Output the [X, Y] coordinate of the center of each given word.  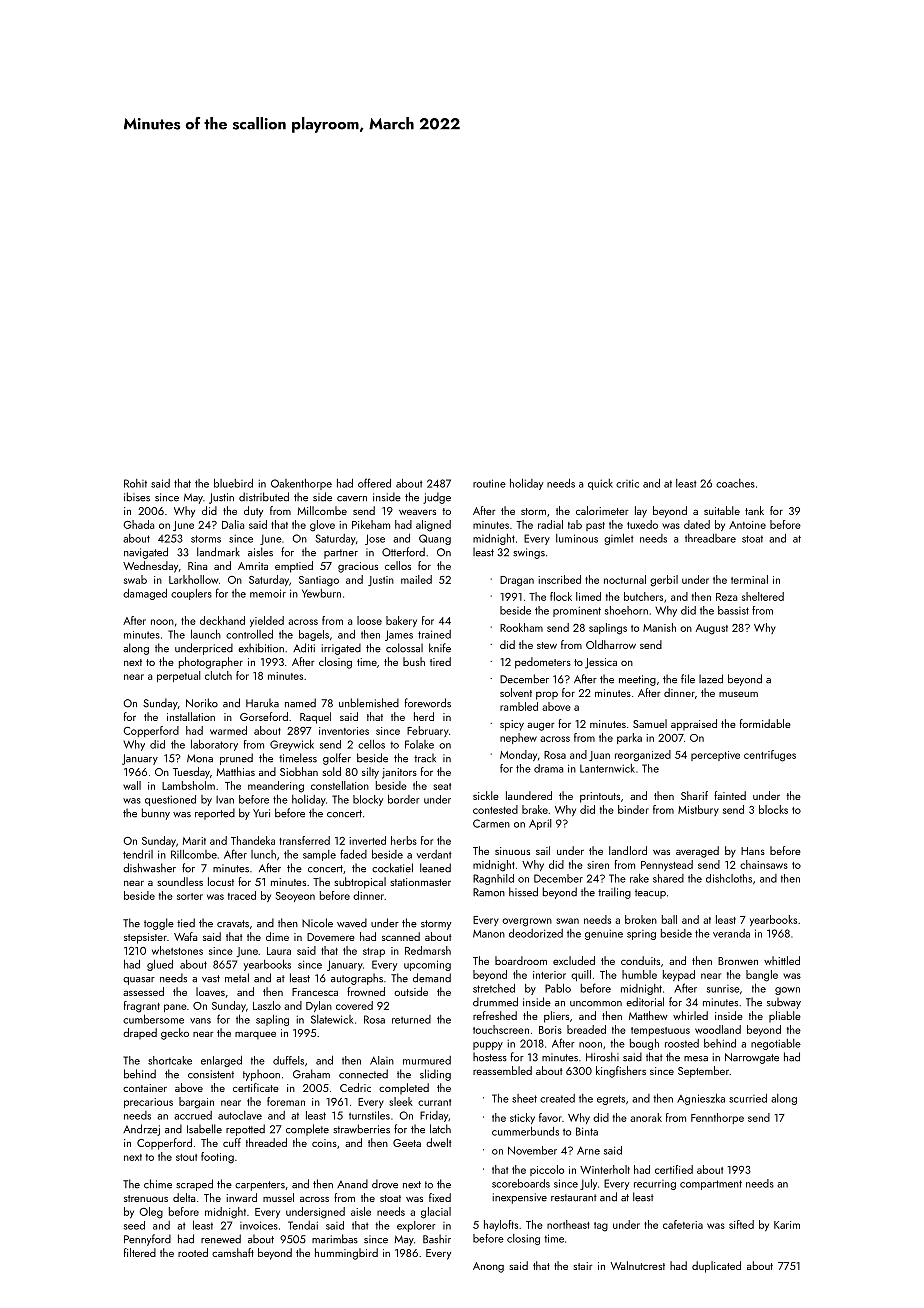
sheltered [763, 596]
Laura [279, 951]
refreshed [495, 1015]
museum [738, 694]
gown [787, 991]
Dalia [233, 524]
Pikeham [371, 524]
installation [191, 716]
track [425, 758]
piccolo [547, 1170]
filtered [140, 1252]
